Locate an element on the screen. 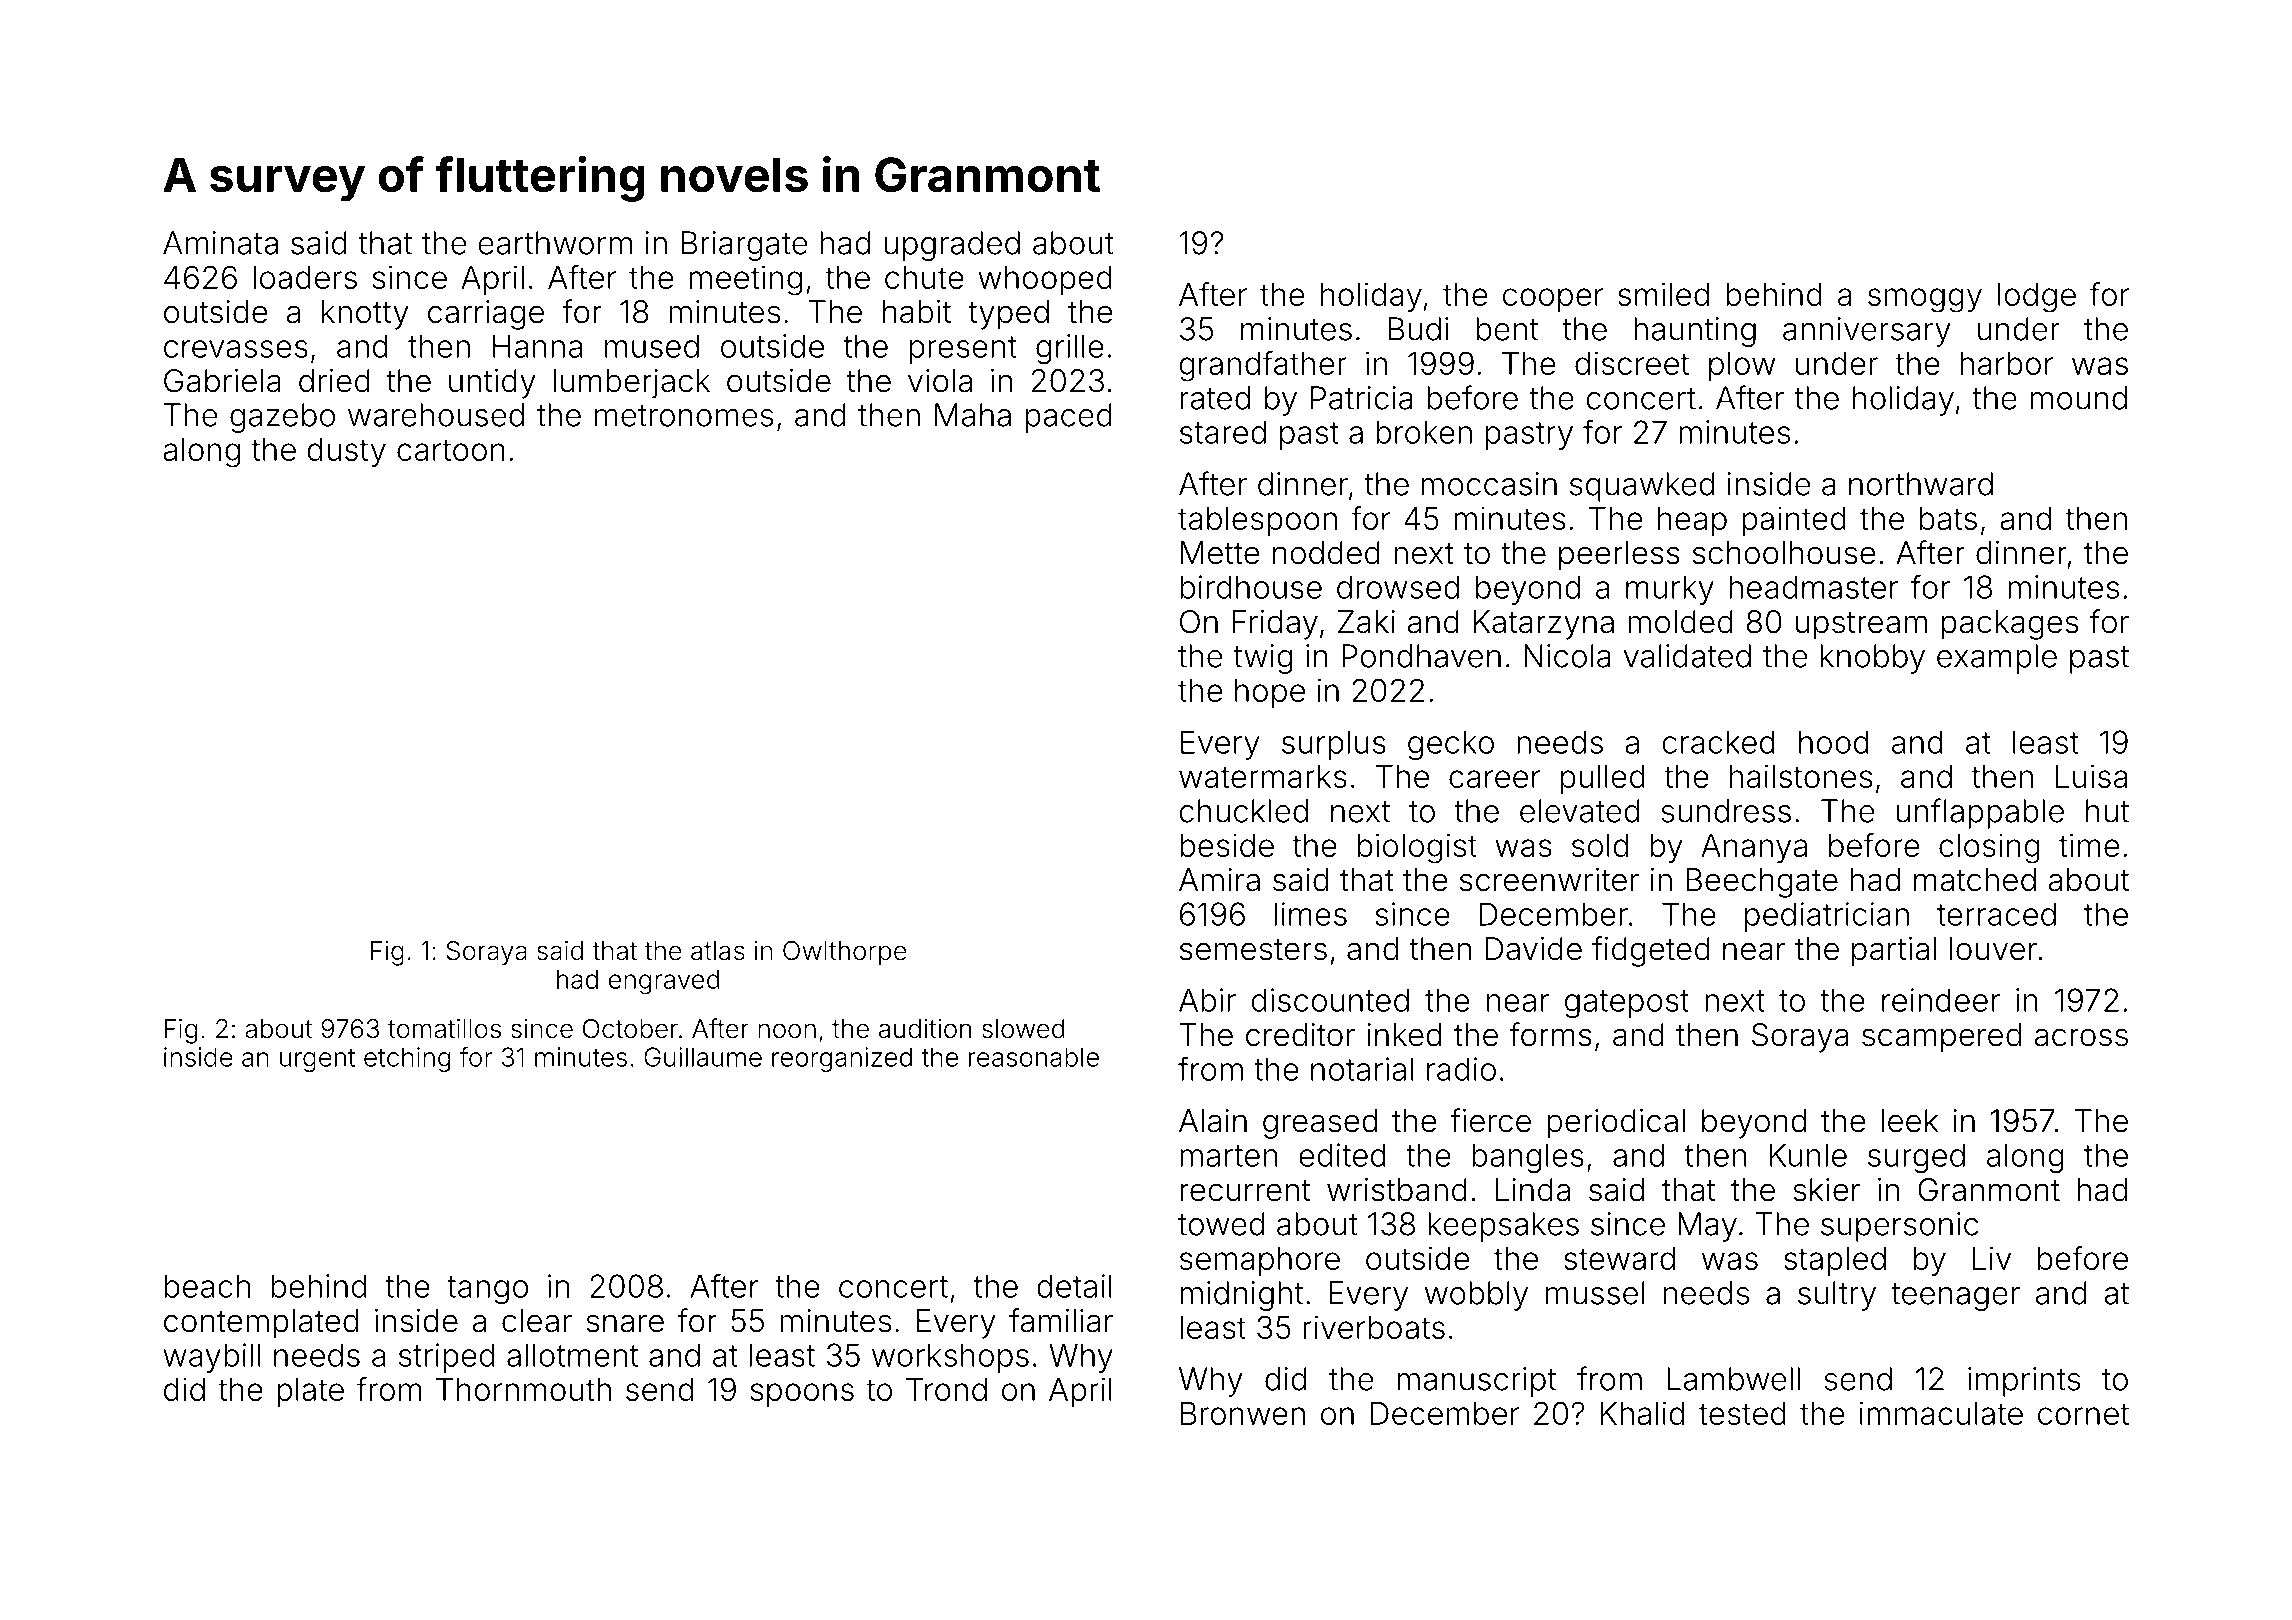 The width and height of the screenshot is (2292, 1620). scampered is located at coordinates (1941, 1038).
